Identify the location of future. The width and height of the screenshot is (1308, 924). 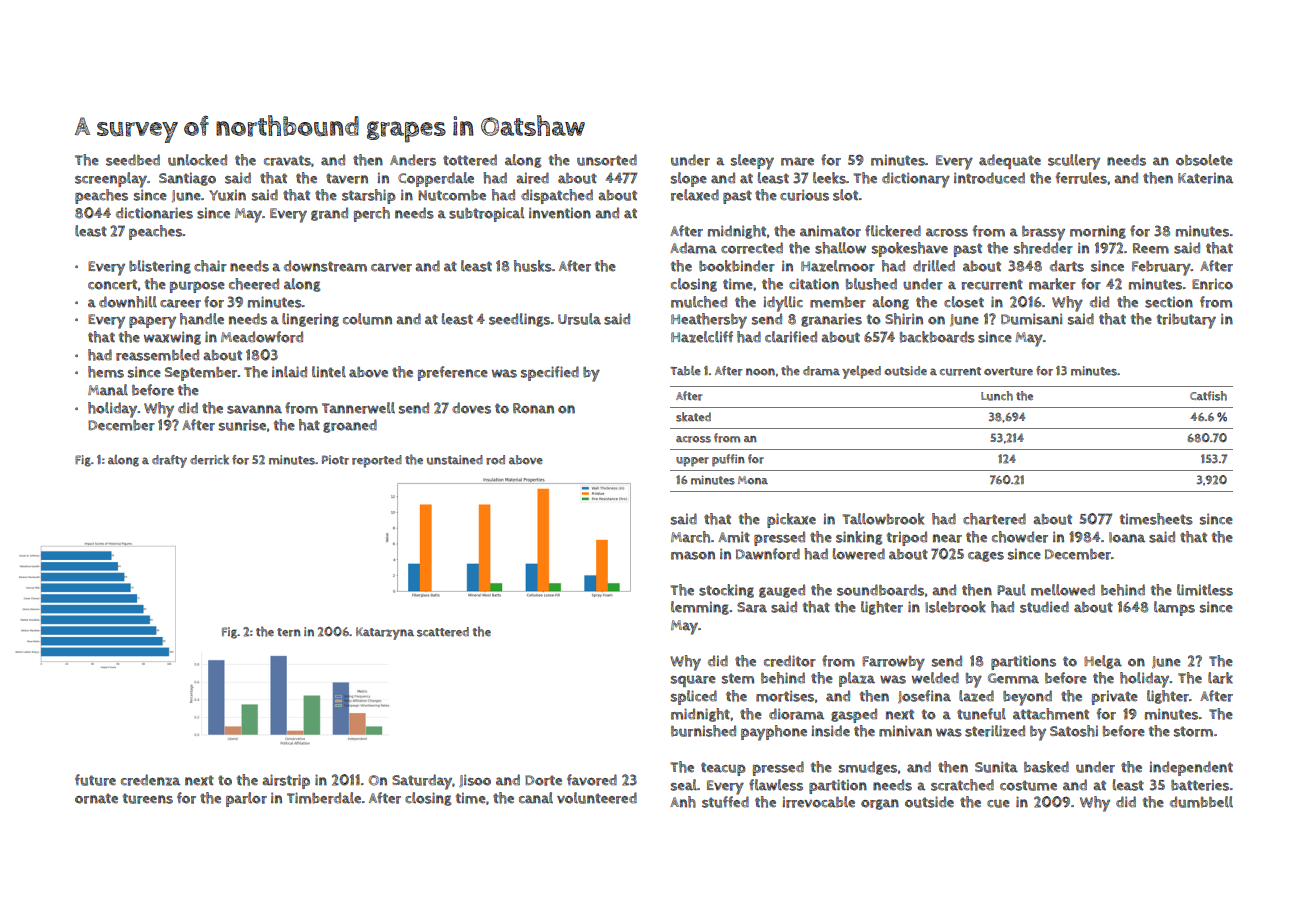
(95, 780).
